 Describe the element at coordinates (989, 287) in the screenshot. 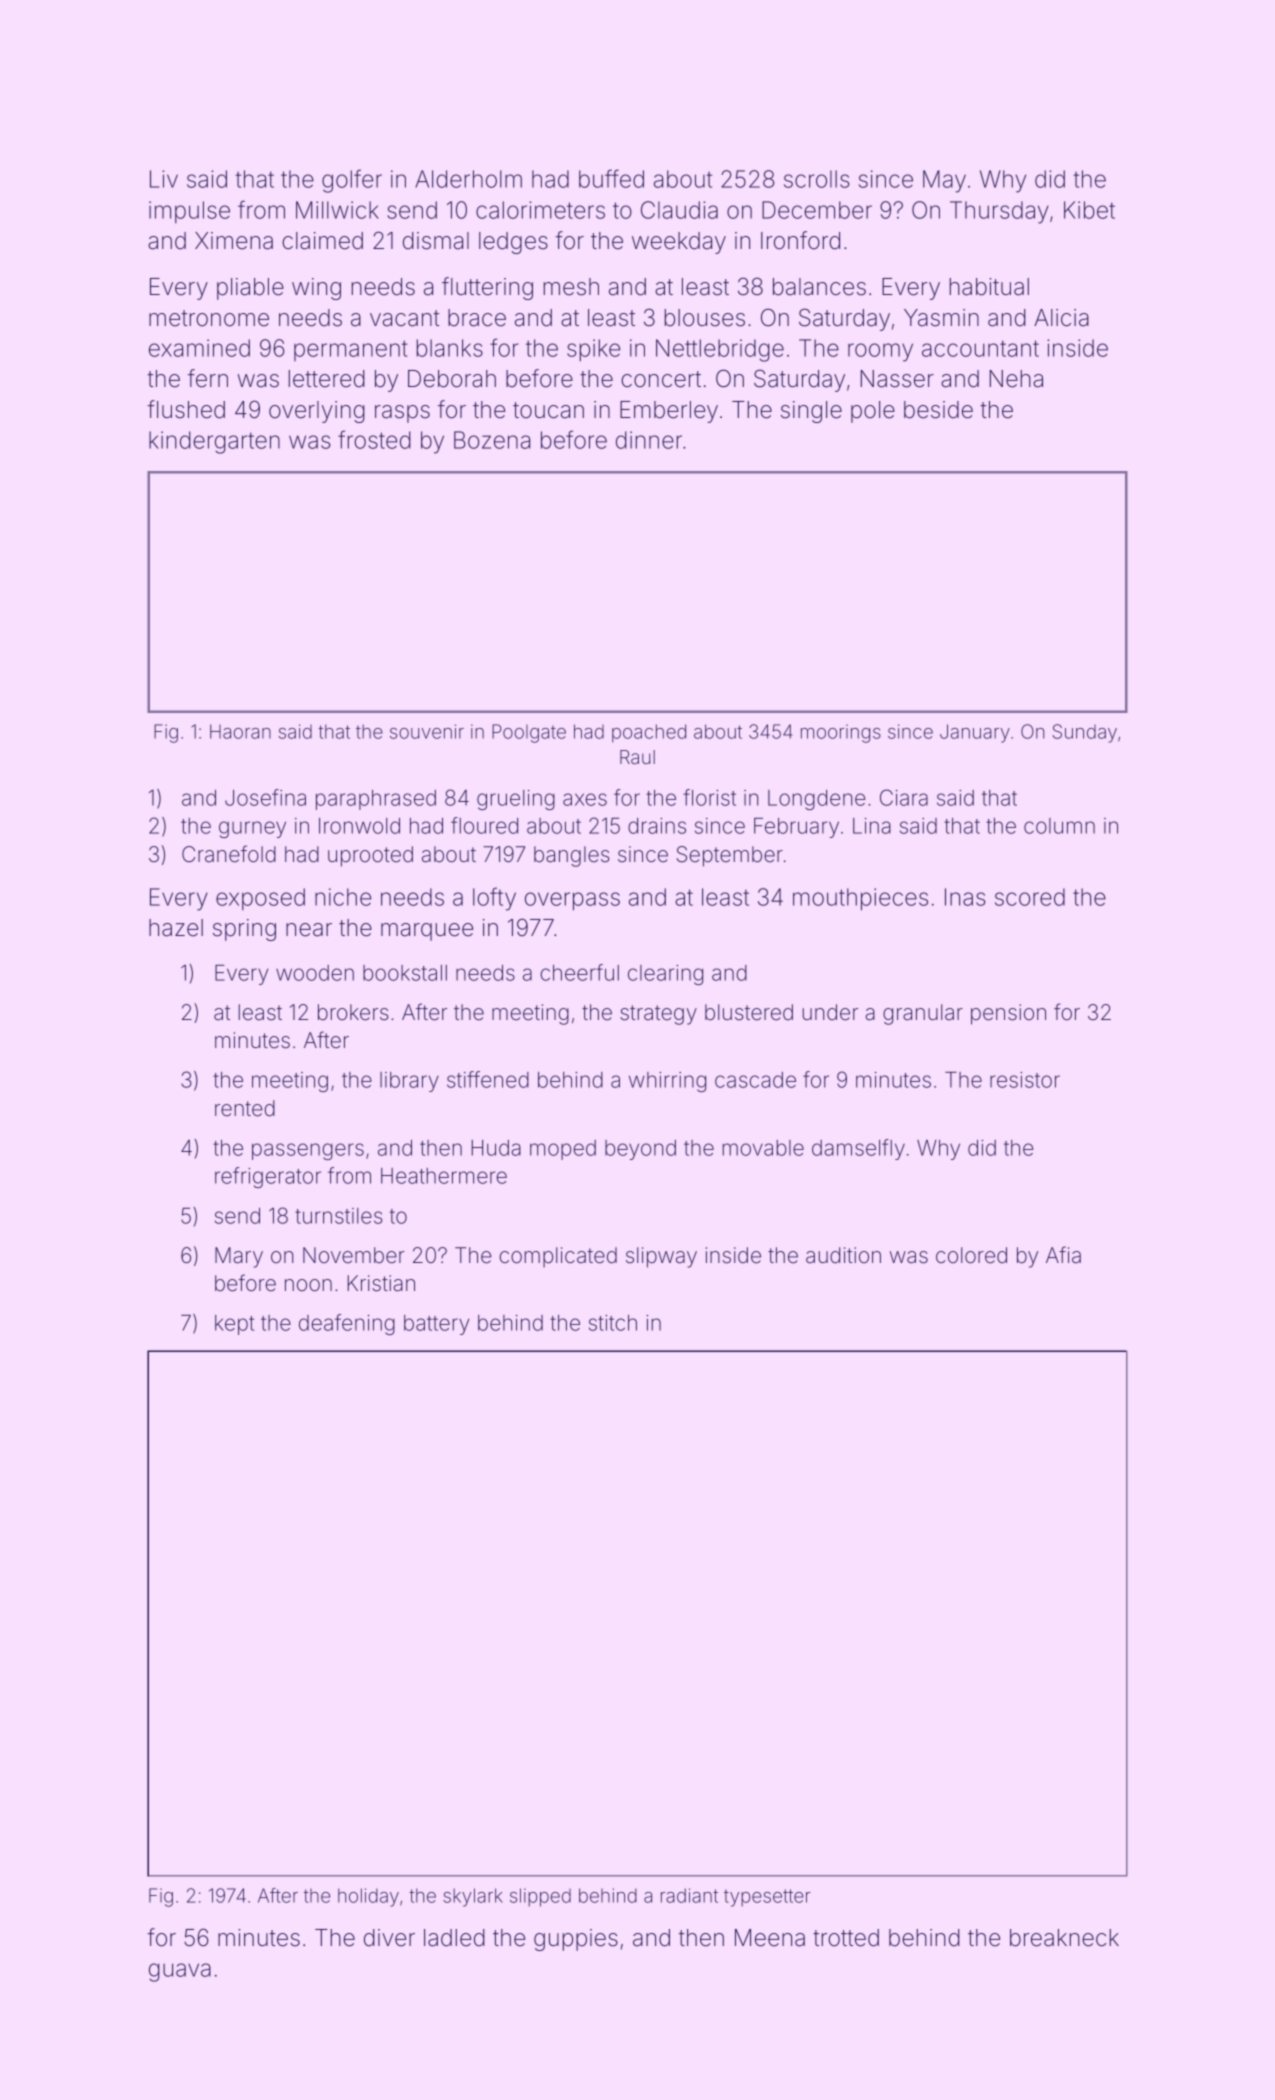

I see `habitual` at that location.
